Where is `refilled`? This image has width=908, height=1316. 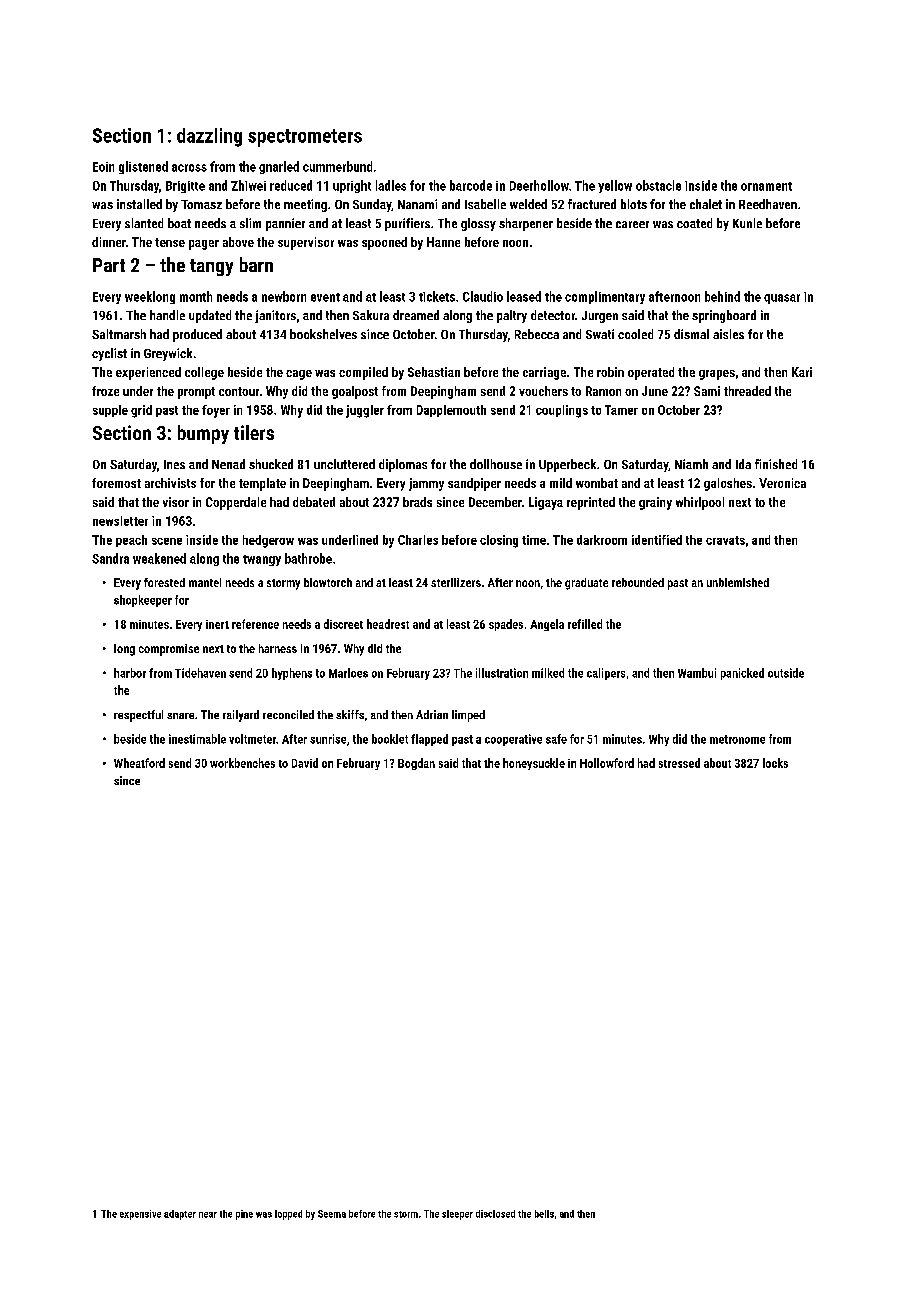 refilled is located at coordinates (585, 624).
